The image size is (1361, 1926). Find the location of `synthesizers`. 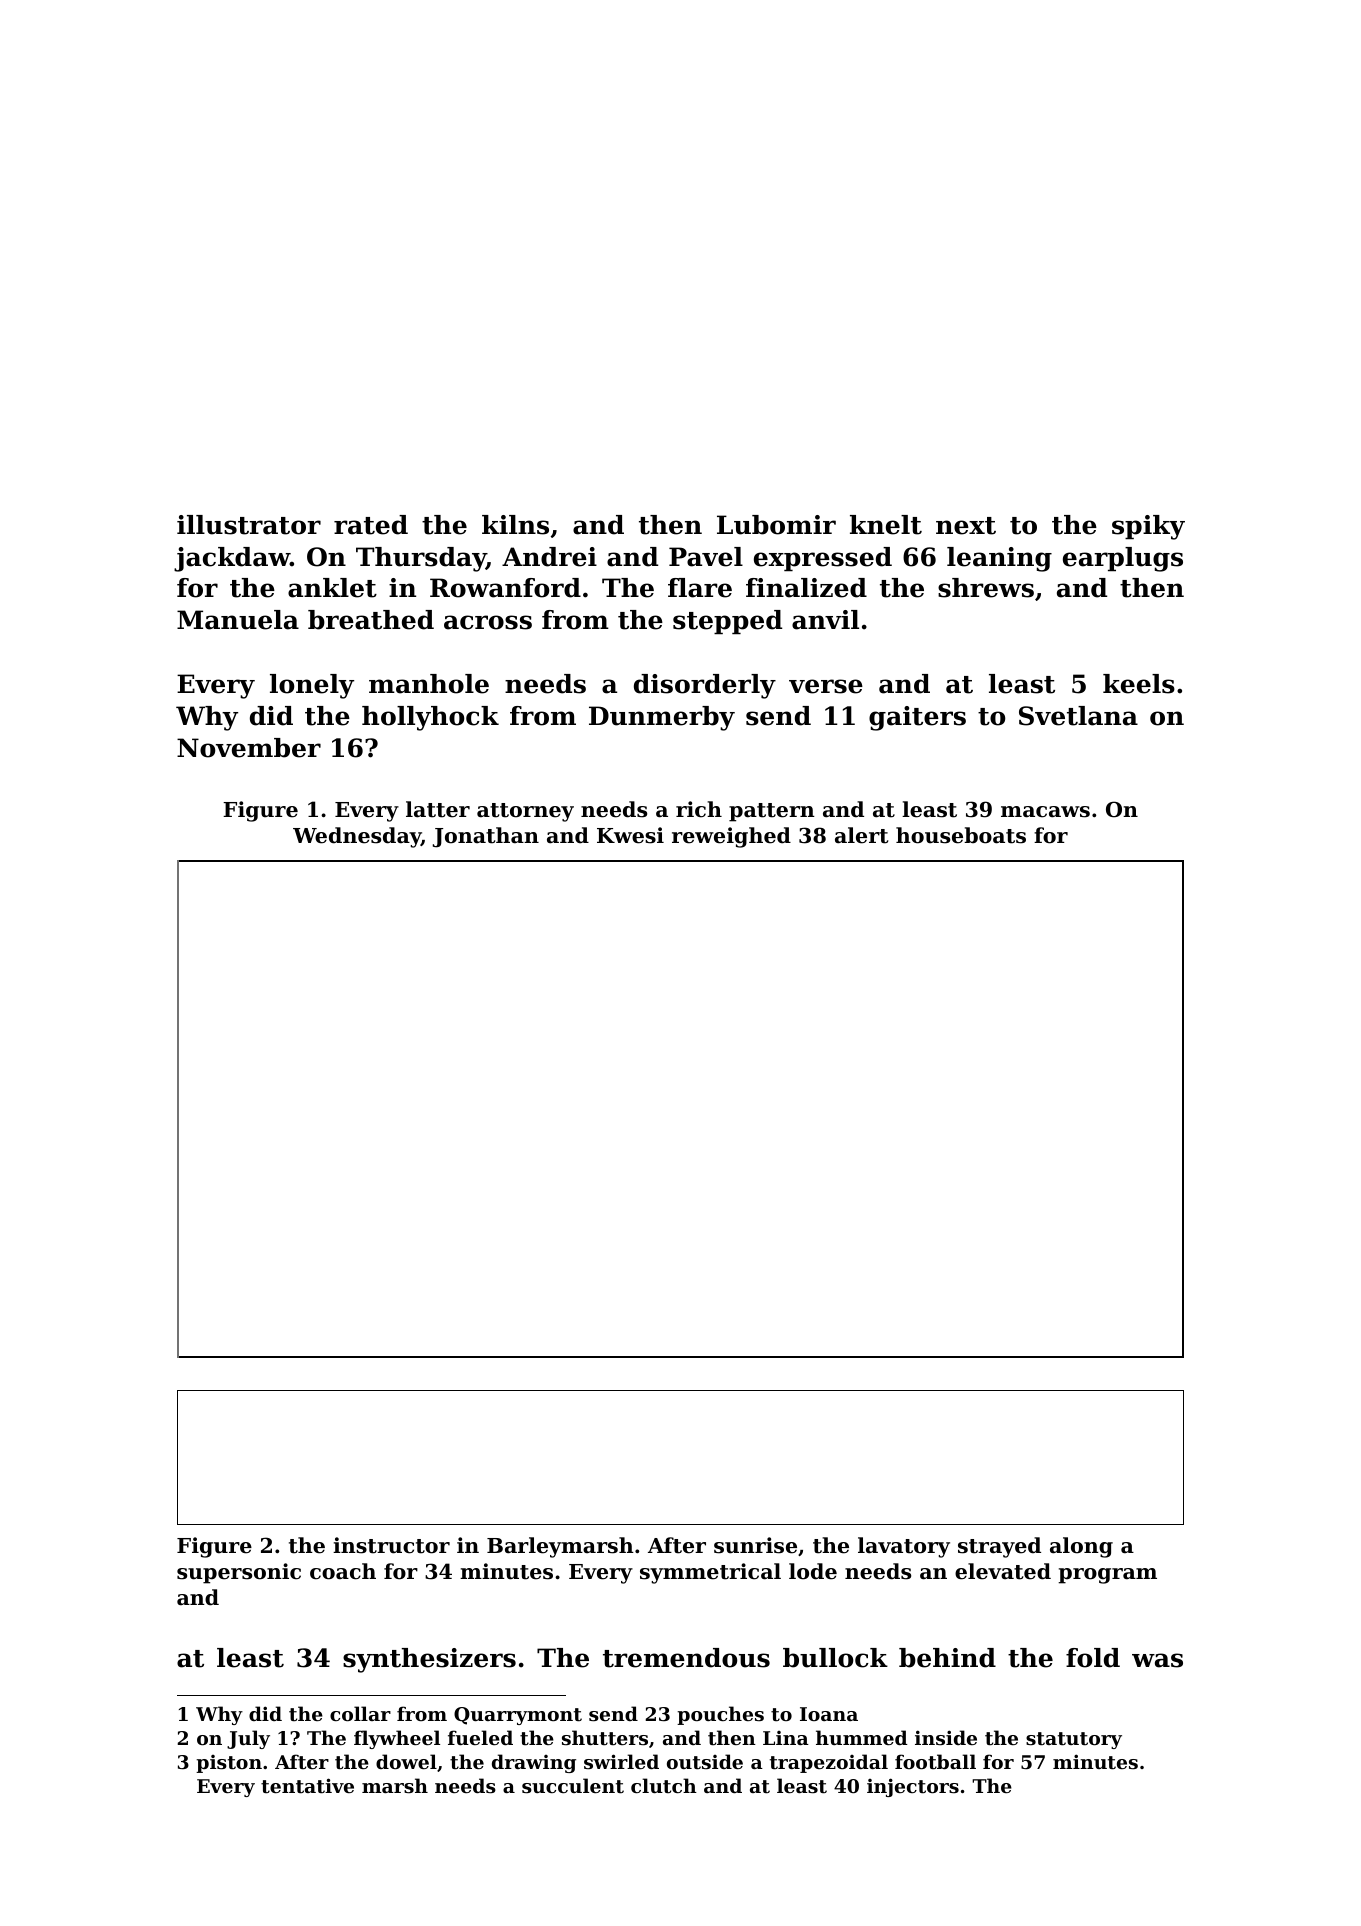

synthesizers is located at coordinates (429, 1660).
